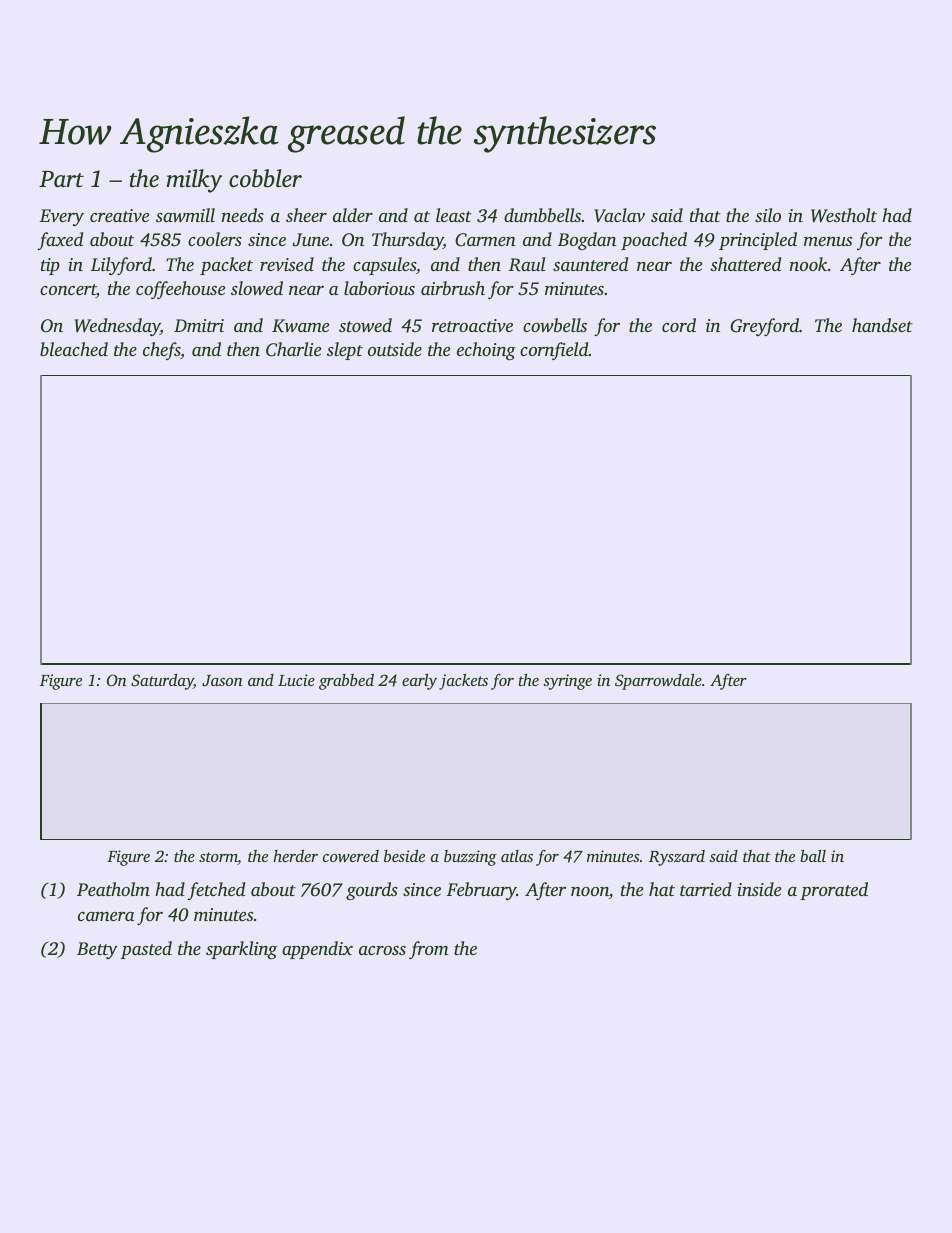 Image resolution: width=952 pixels, height=1233 pixels. Describe the element at coordinates (146, 950) in the page. I see `pasted` at that location.
